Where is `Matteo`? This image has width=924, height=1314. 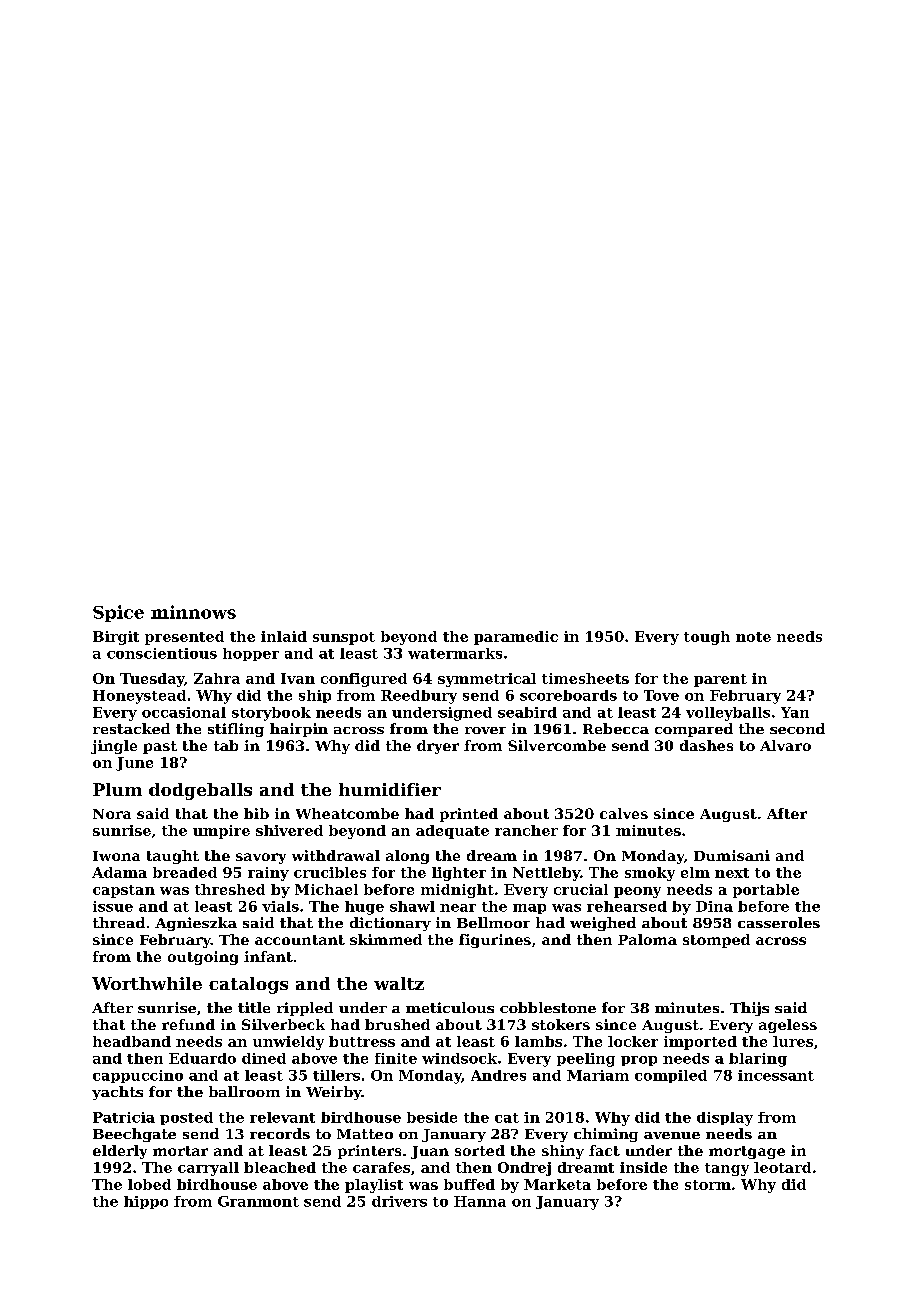
Matteo is located at coordinates (365, 1134).
